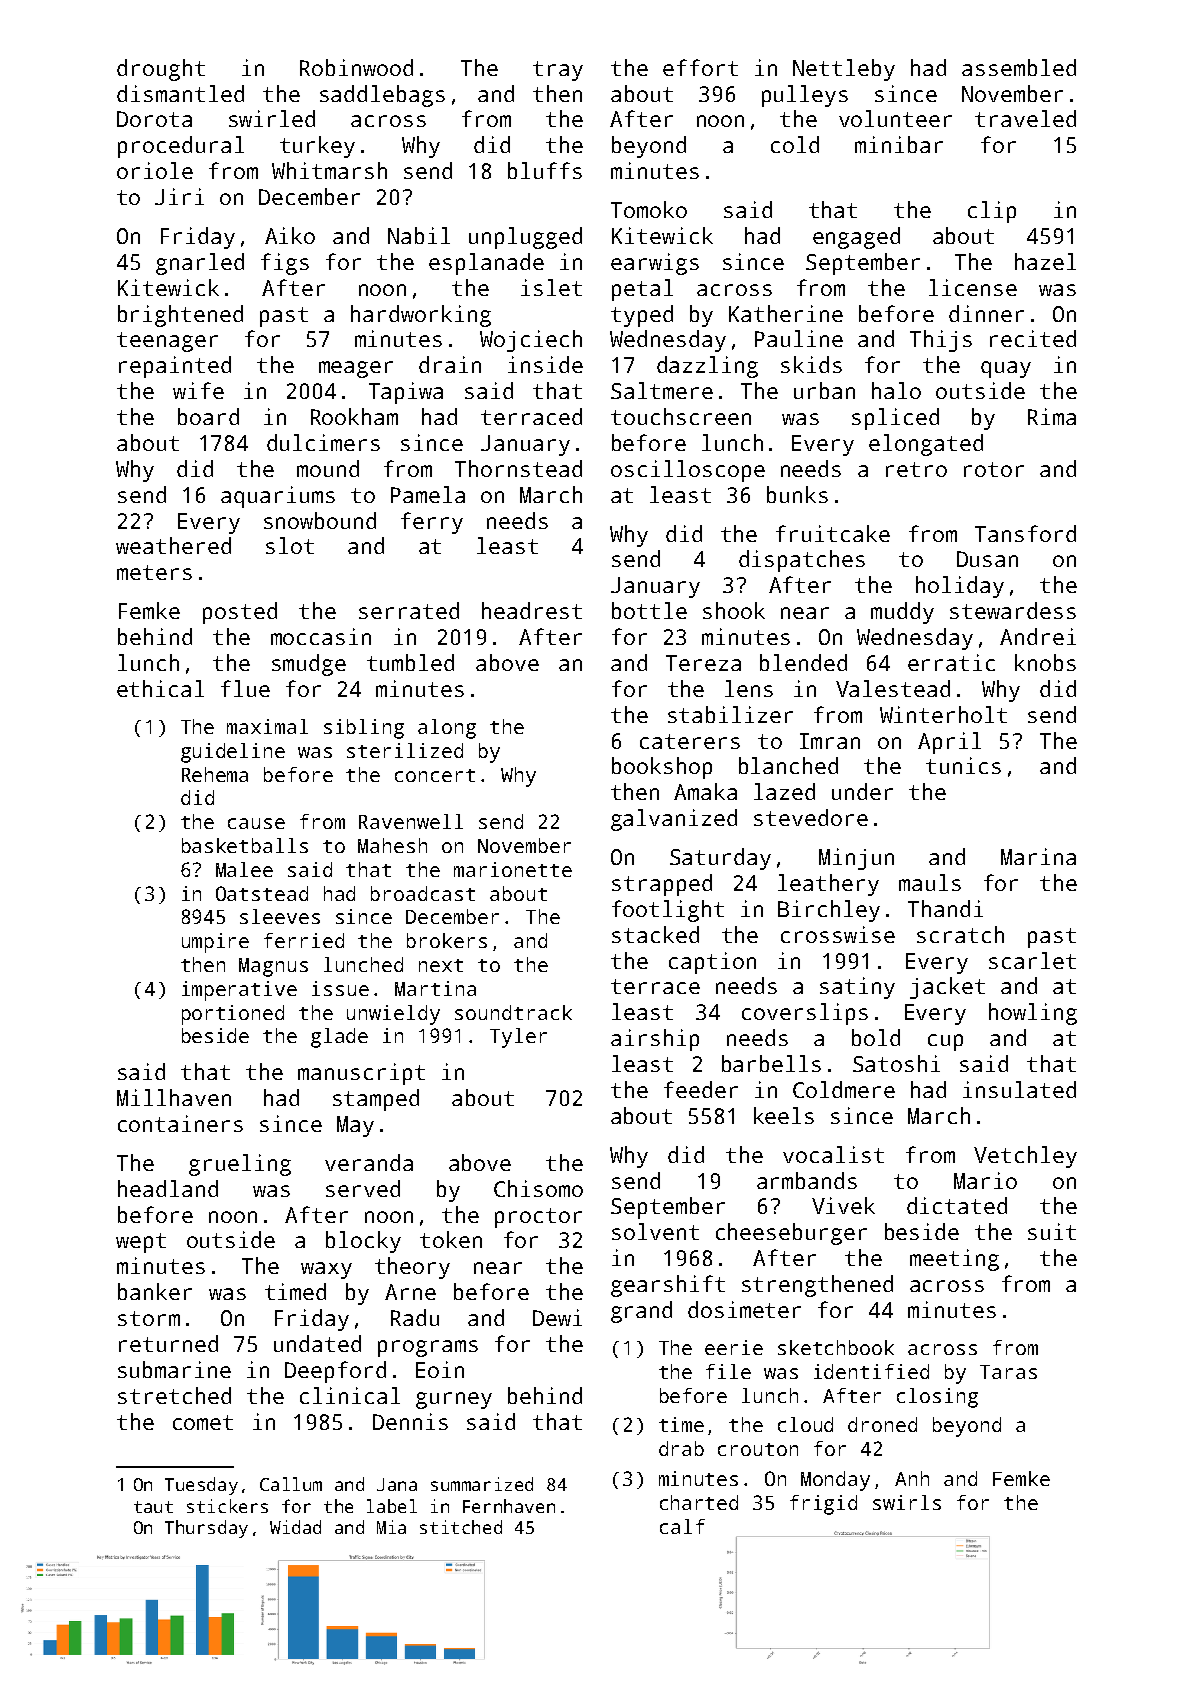  I want to click on petal, so click(642, 290).
